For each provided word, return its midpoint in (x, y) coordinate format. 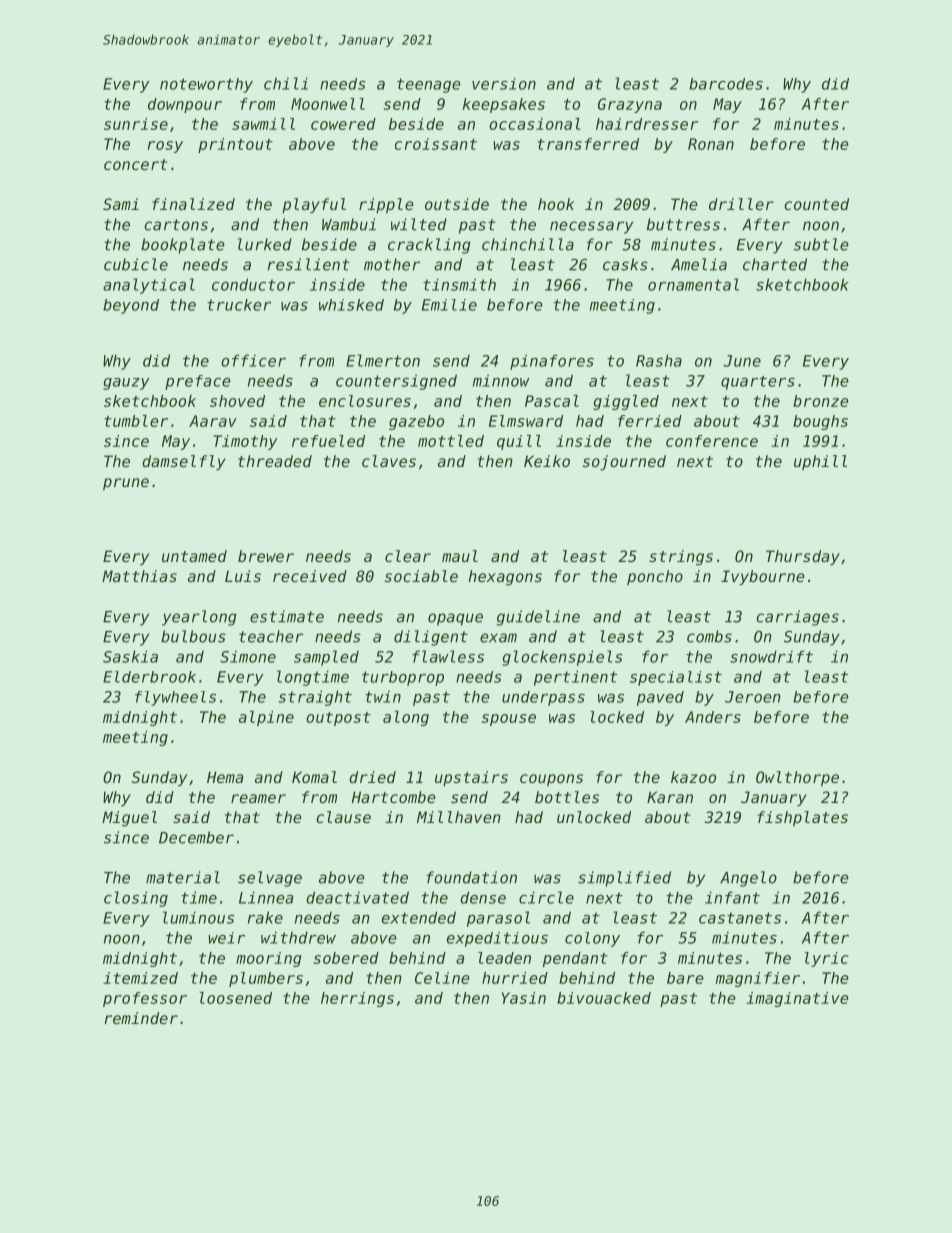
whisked (351, 305)
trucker (239, 305)
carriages (797, 618)
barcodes (726, 84)
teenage (429, 85)
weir (226, 938)
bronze (821, 401)
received (310, 576)
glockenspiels (562, 658)
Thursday (803, 557)
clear (408, 556)
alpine (266, 718)
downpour (185, 105)
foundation (471, 877)
